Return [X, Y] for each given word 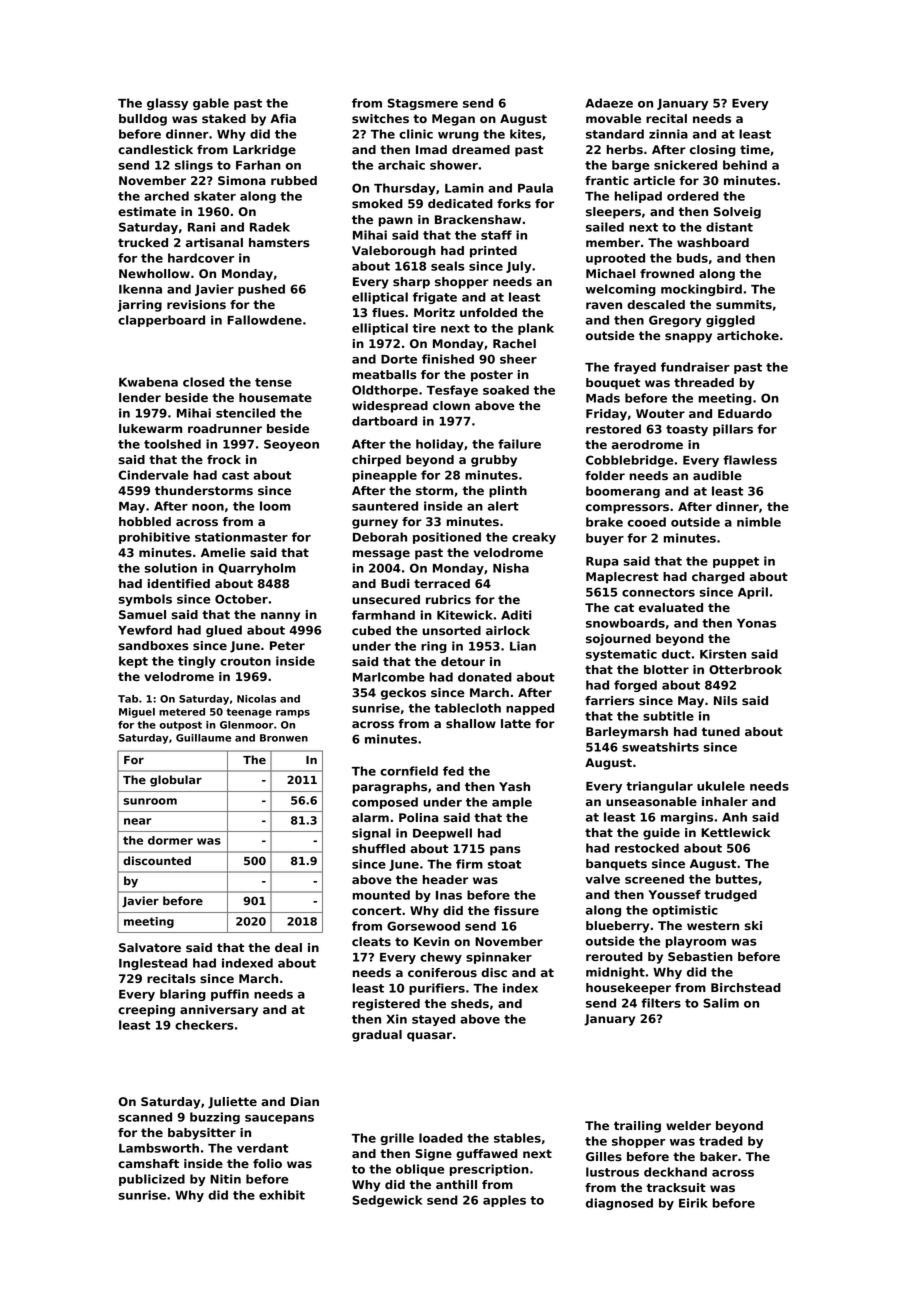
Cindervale [153, 475]
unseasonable [651, 801]
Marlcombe [388, 677]
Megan [453, 120]
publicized [152, 1180]
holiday [440, 445]
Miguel [137, 713]
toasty [687, 430]
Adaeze [609, 103]
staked [224, 118]
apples [504, 1201]
